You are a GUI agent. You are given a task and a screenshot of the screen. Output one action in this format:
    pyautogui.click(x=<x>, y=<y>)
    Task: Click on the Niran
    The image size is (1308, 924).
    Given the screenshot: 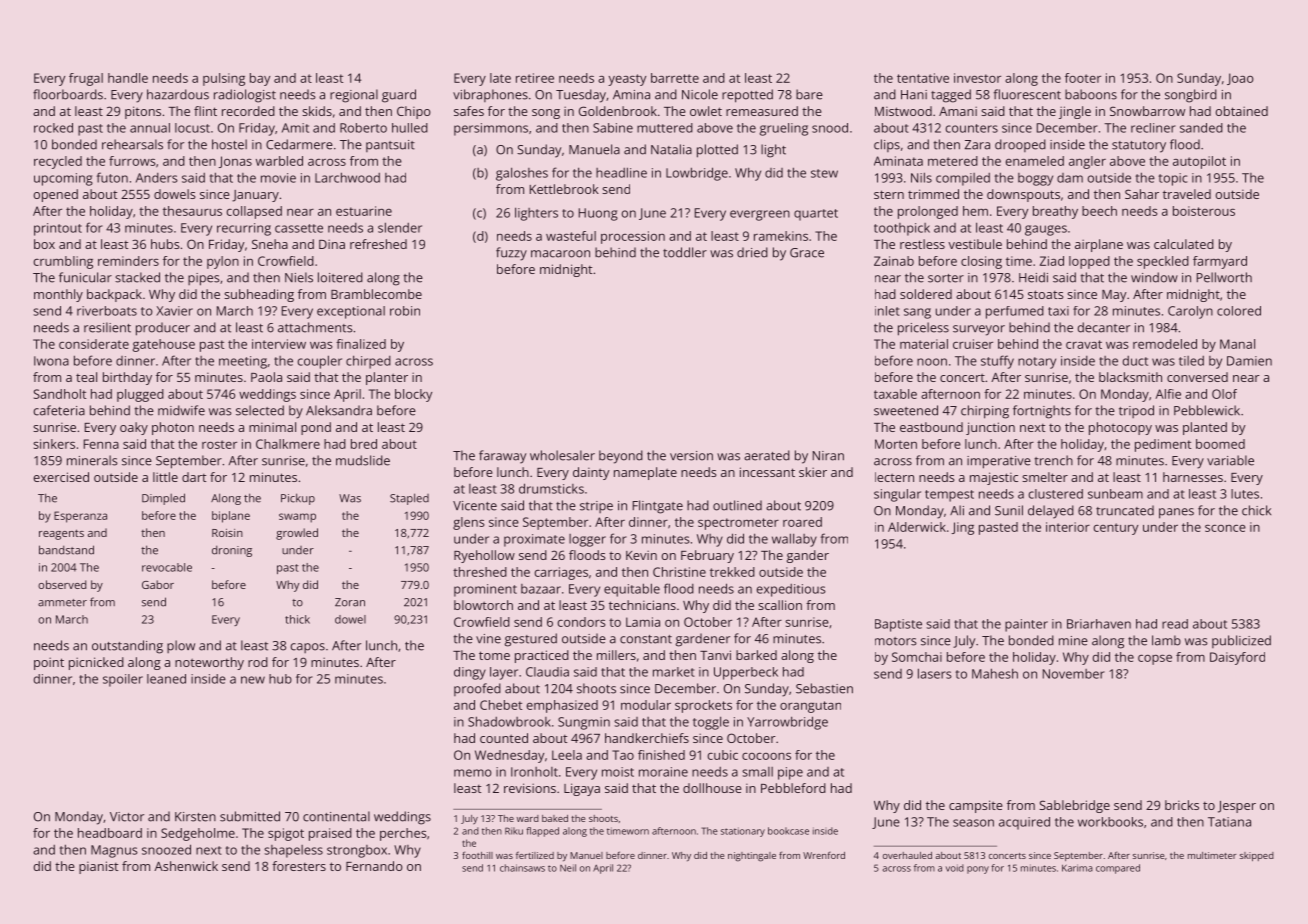 What is the action you would take?
    pyautogui.click(x=828, y=456)
